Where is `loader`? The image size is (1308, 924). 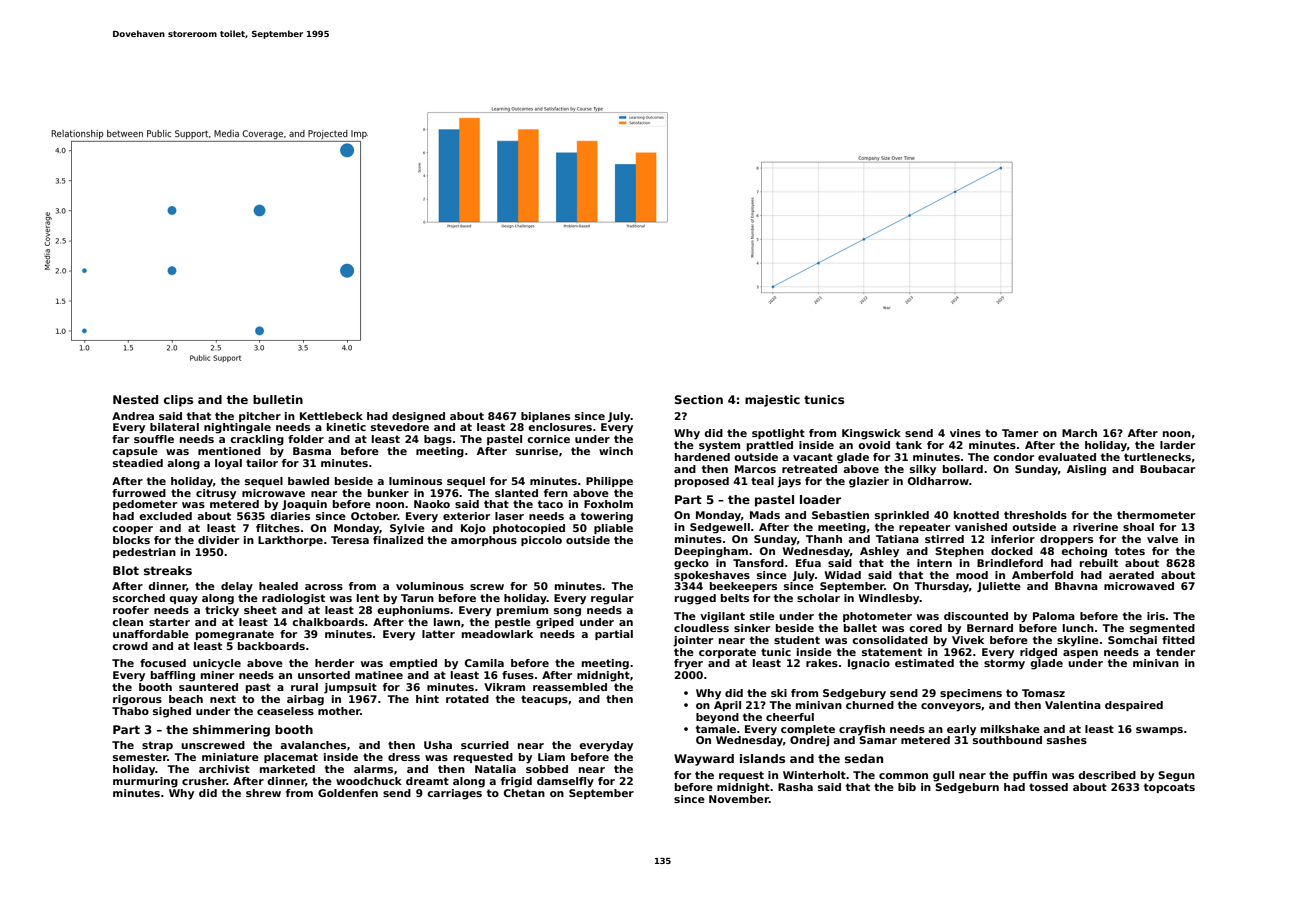
loader is located at coordinates (820, 499).
